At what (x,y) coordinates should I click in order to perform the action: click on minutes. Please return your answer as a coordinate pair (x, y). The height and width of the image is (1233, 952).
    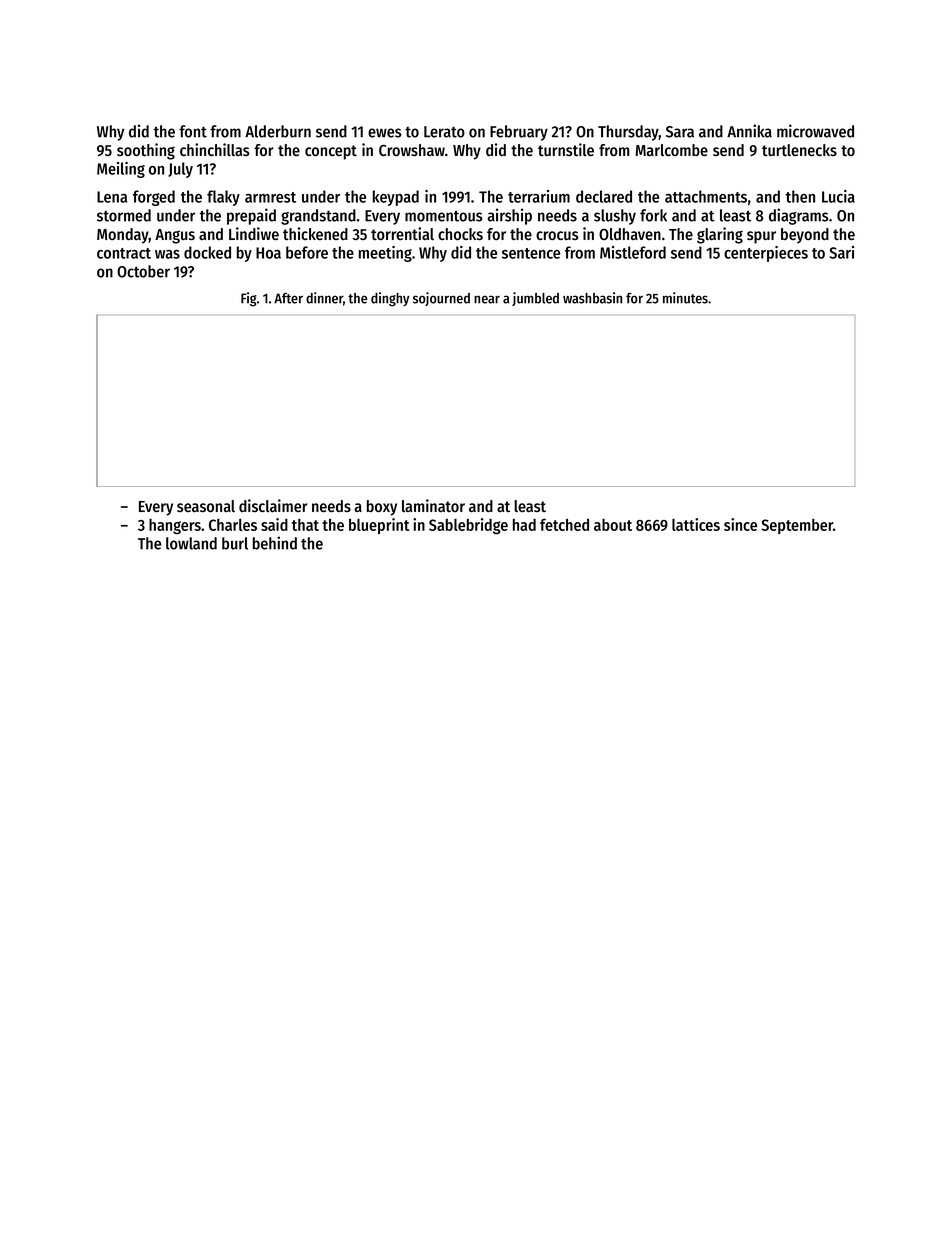
    Looking at the image, I should click on (685, 298).
